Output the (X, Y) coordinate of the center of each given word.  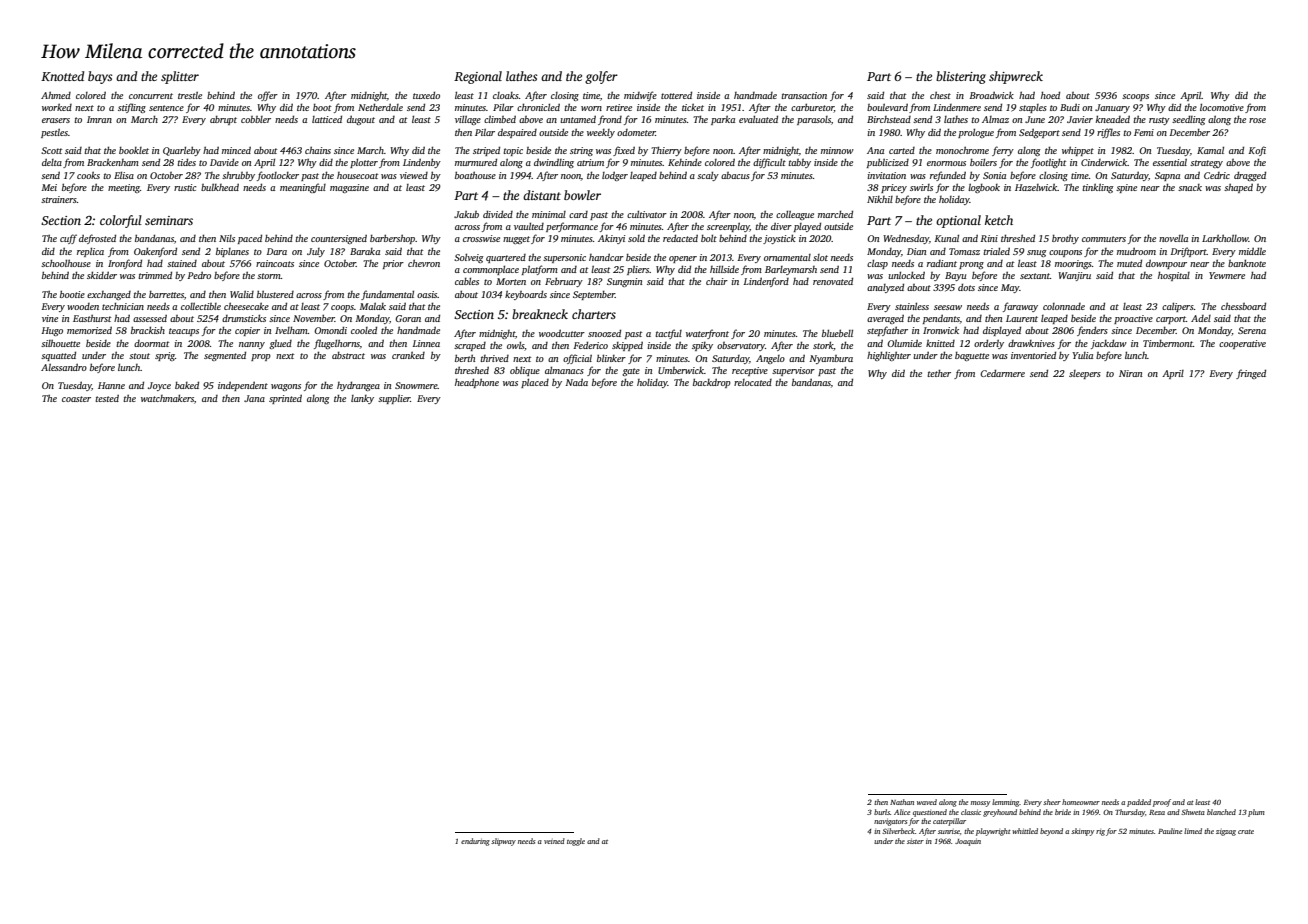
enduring (475, 842)
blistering (961, 77)
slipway (503, 842)
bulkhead (220, 187)
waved (927, 802)
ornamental (787, 257)
